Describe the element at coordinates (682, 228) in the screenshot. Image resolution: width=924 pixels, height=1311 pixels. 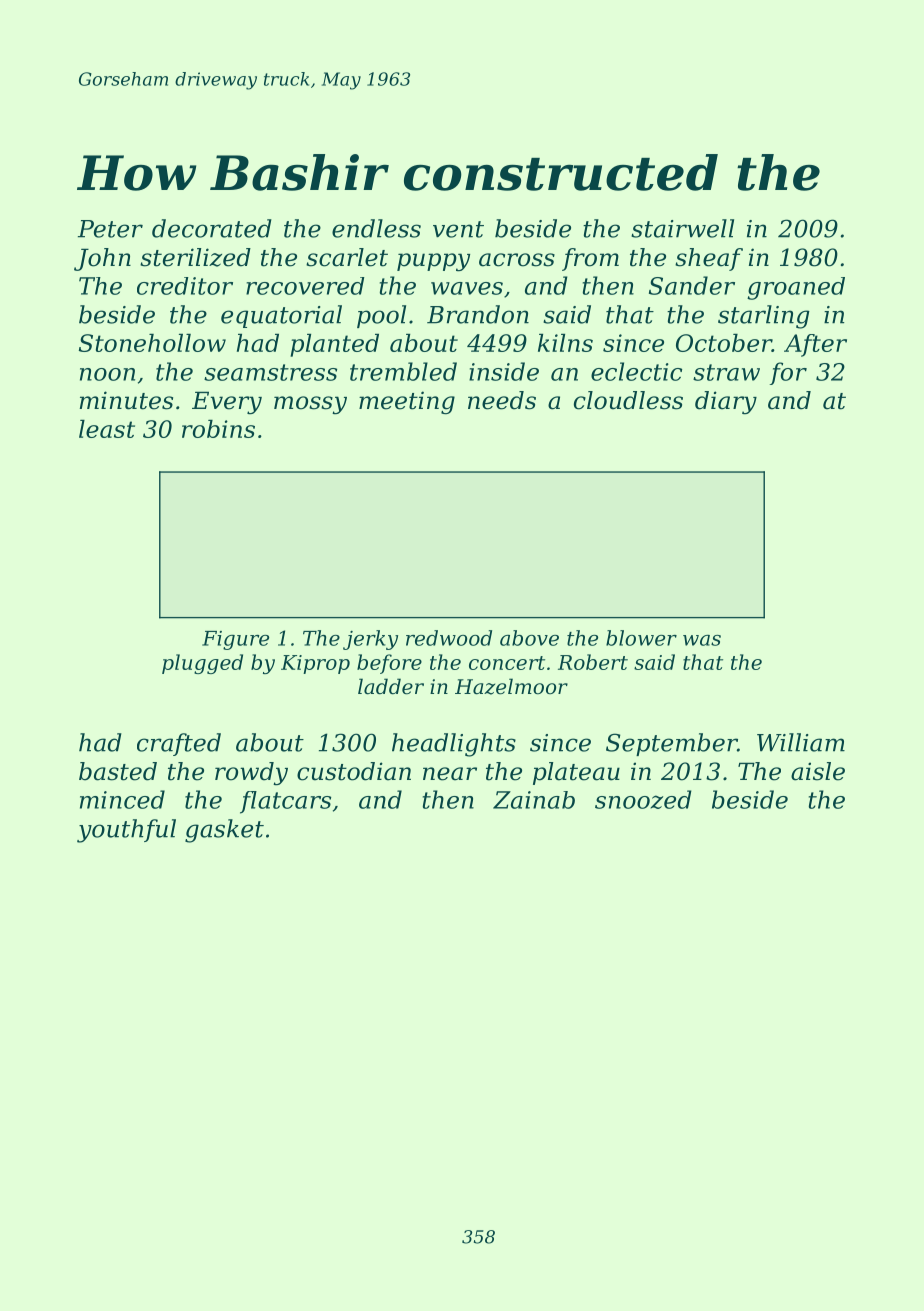
I see `stairwell` at that location.
